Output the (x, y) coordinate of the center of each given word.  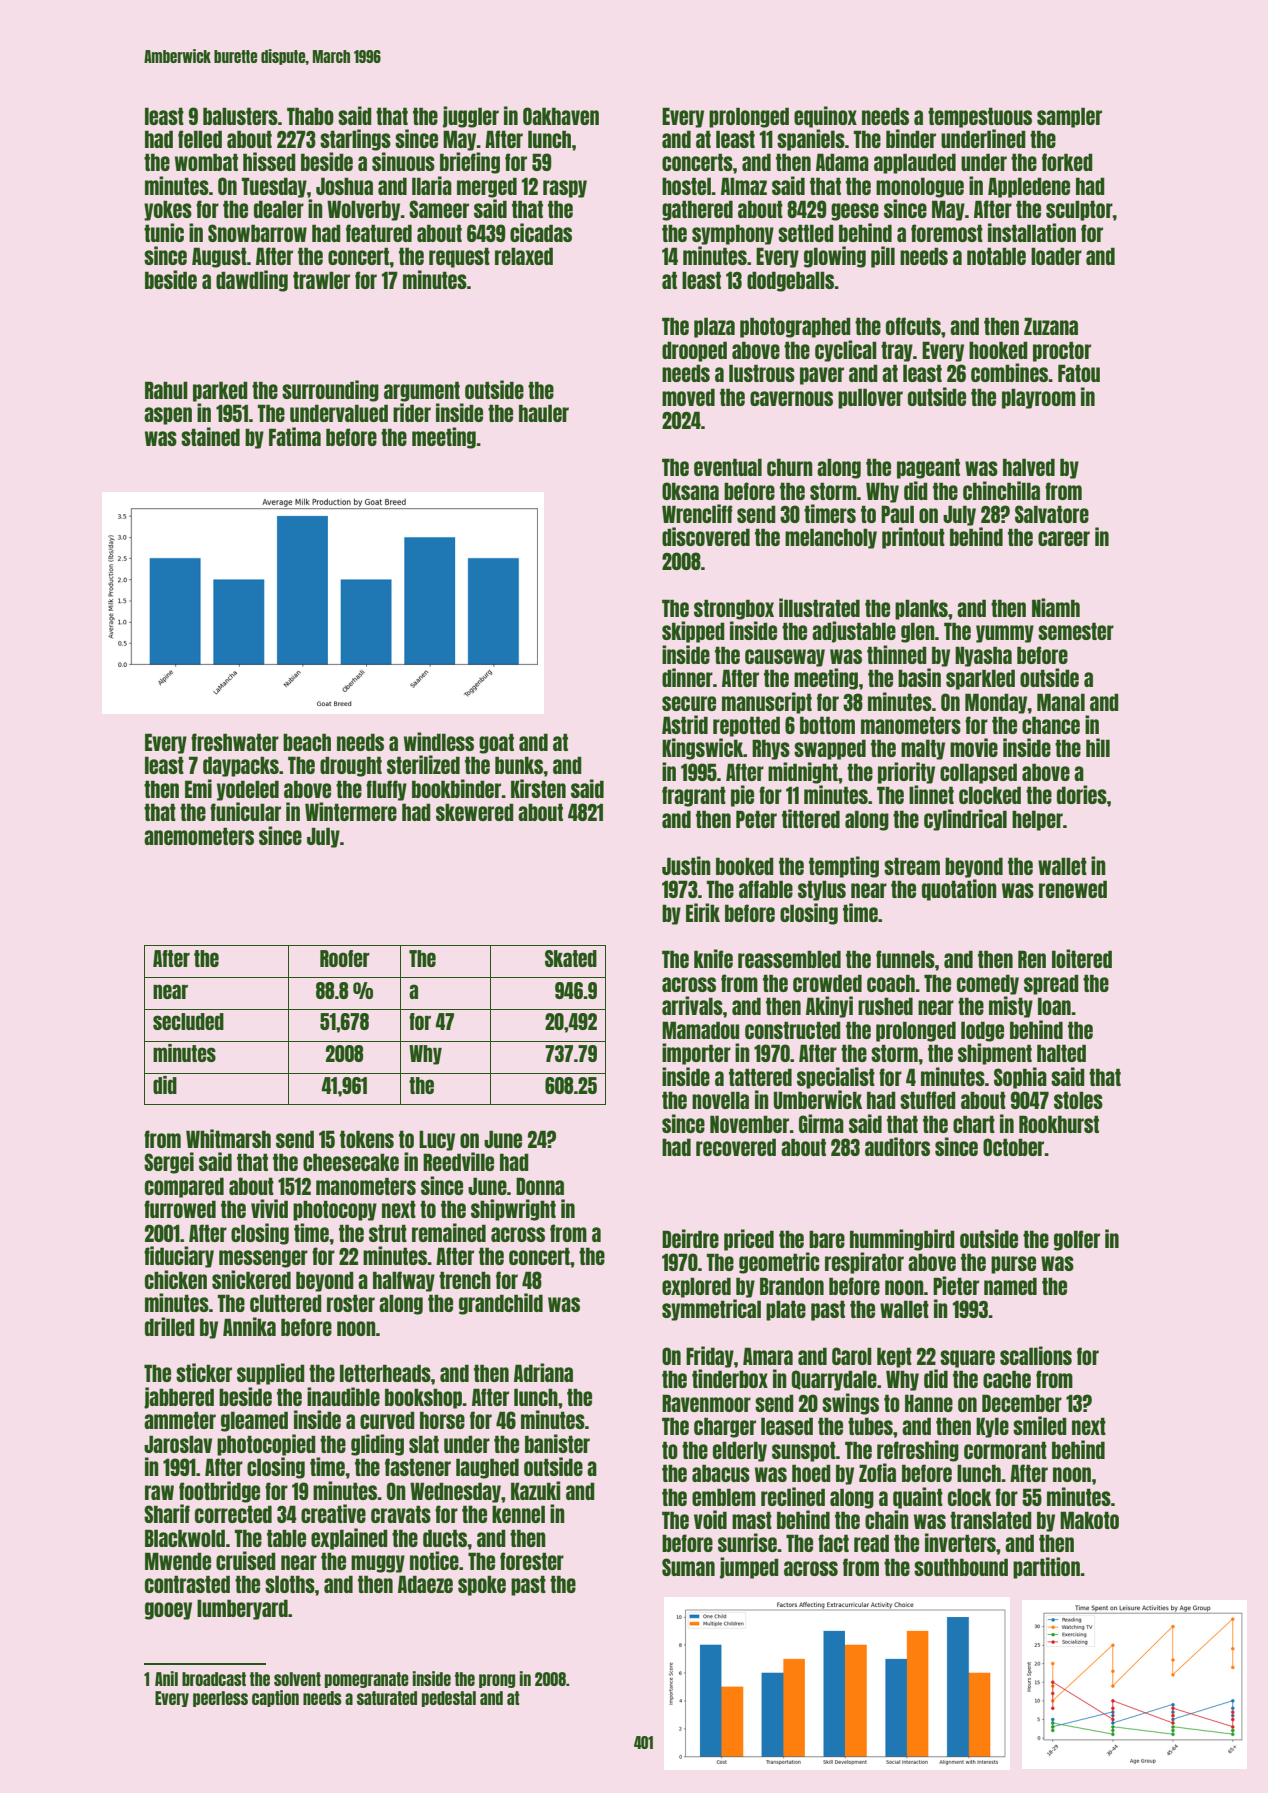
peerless (220, 1699)
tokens (367, 1139)
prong (497, 1681)
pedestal (449, 1699)
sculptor (1079, 210)
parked (220, 391)
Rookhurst (1059, 1124)
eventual (728, 467)
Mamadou (700, 1030)
